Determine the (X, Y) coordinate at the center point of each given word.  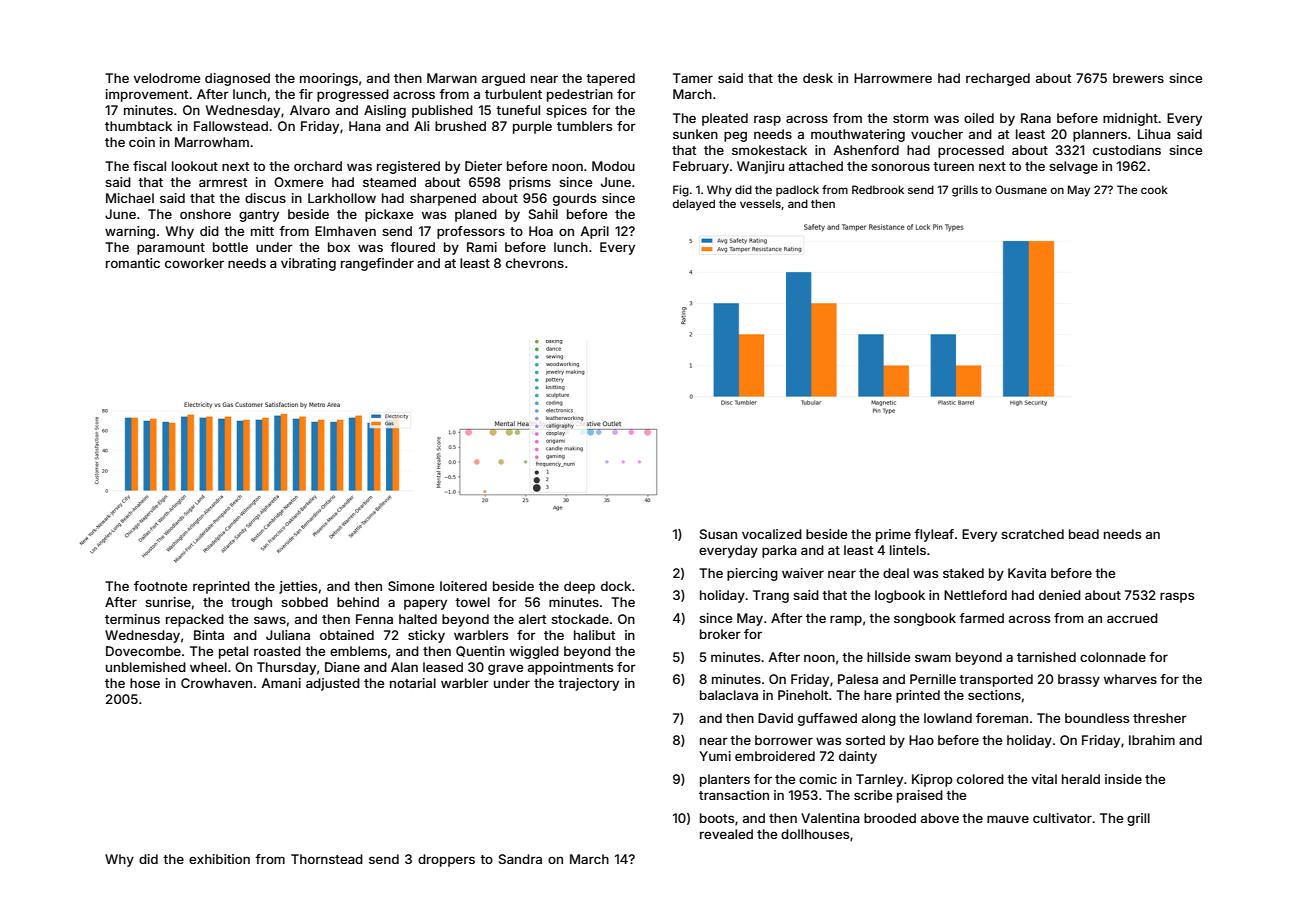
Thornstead (327, 859)
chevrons (535, 263)
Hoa (541, 231)
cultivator (1062, 818)
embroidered (775, 756)
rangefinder (377, 264)
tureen (953, 166)
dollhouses (815, 834)
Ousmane (1021, 189)
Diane (342, 667)
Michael (130, 198)
